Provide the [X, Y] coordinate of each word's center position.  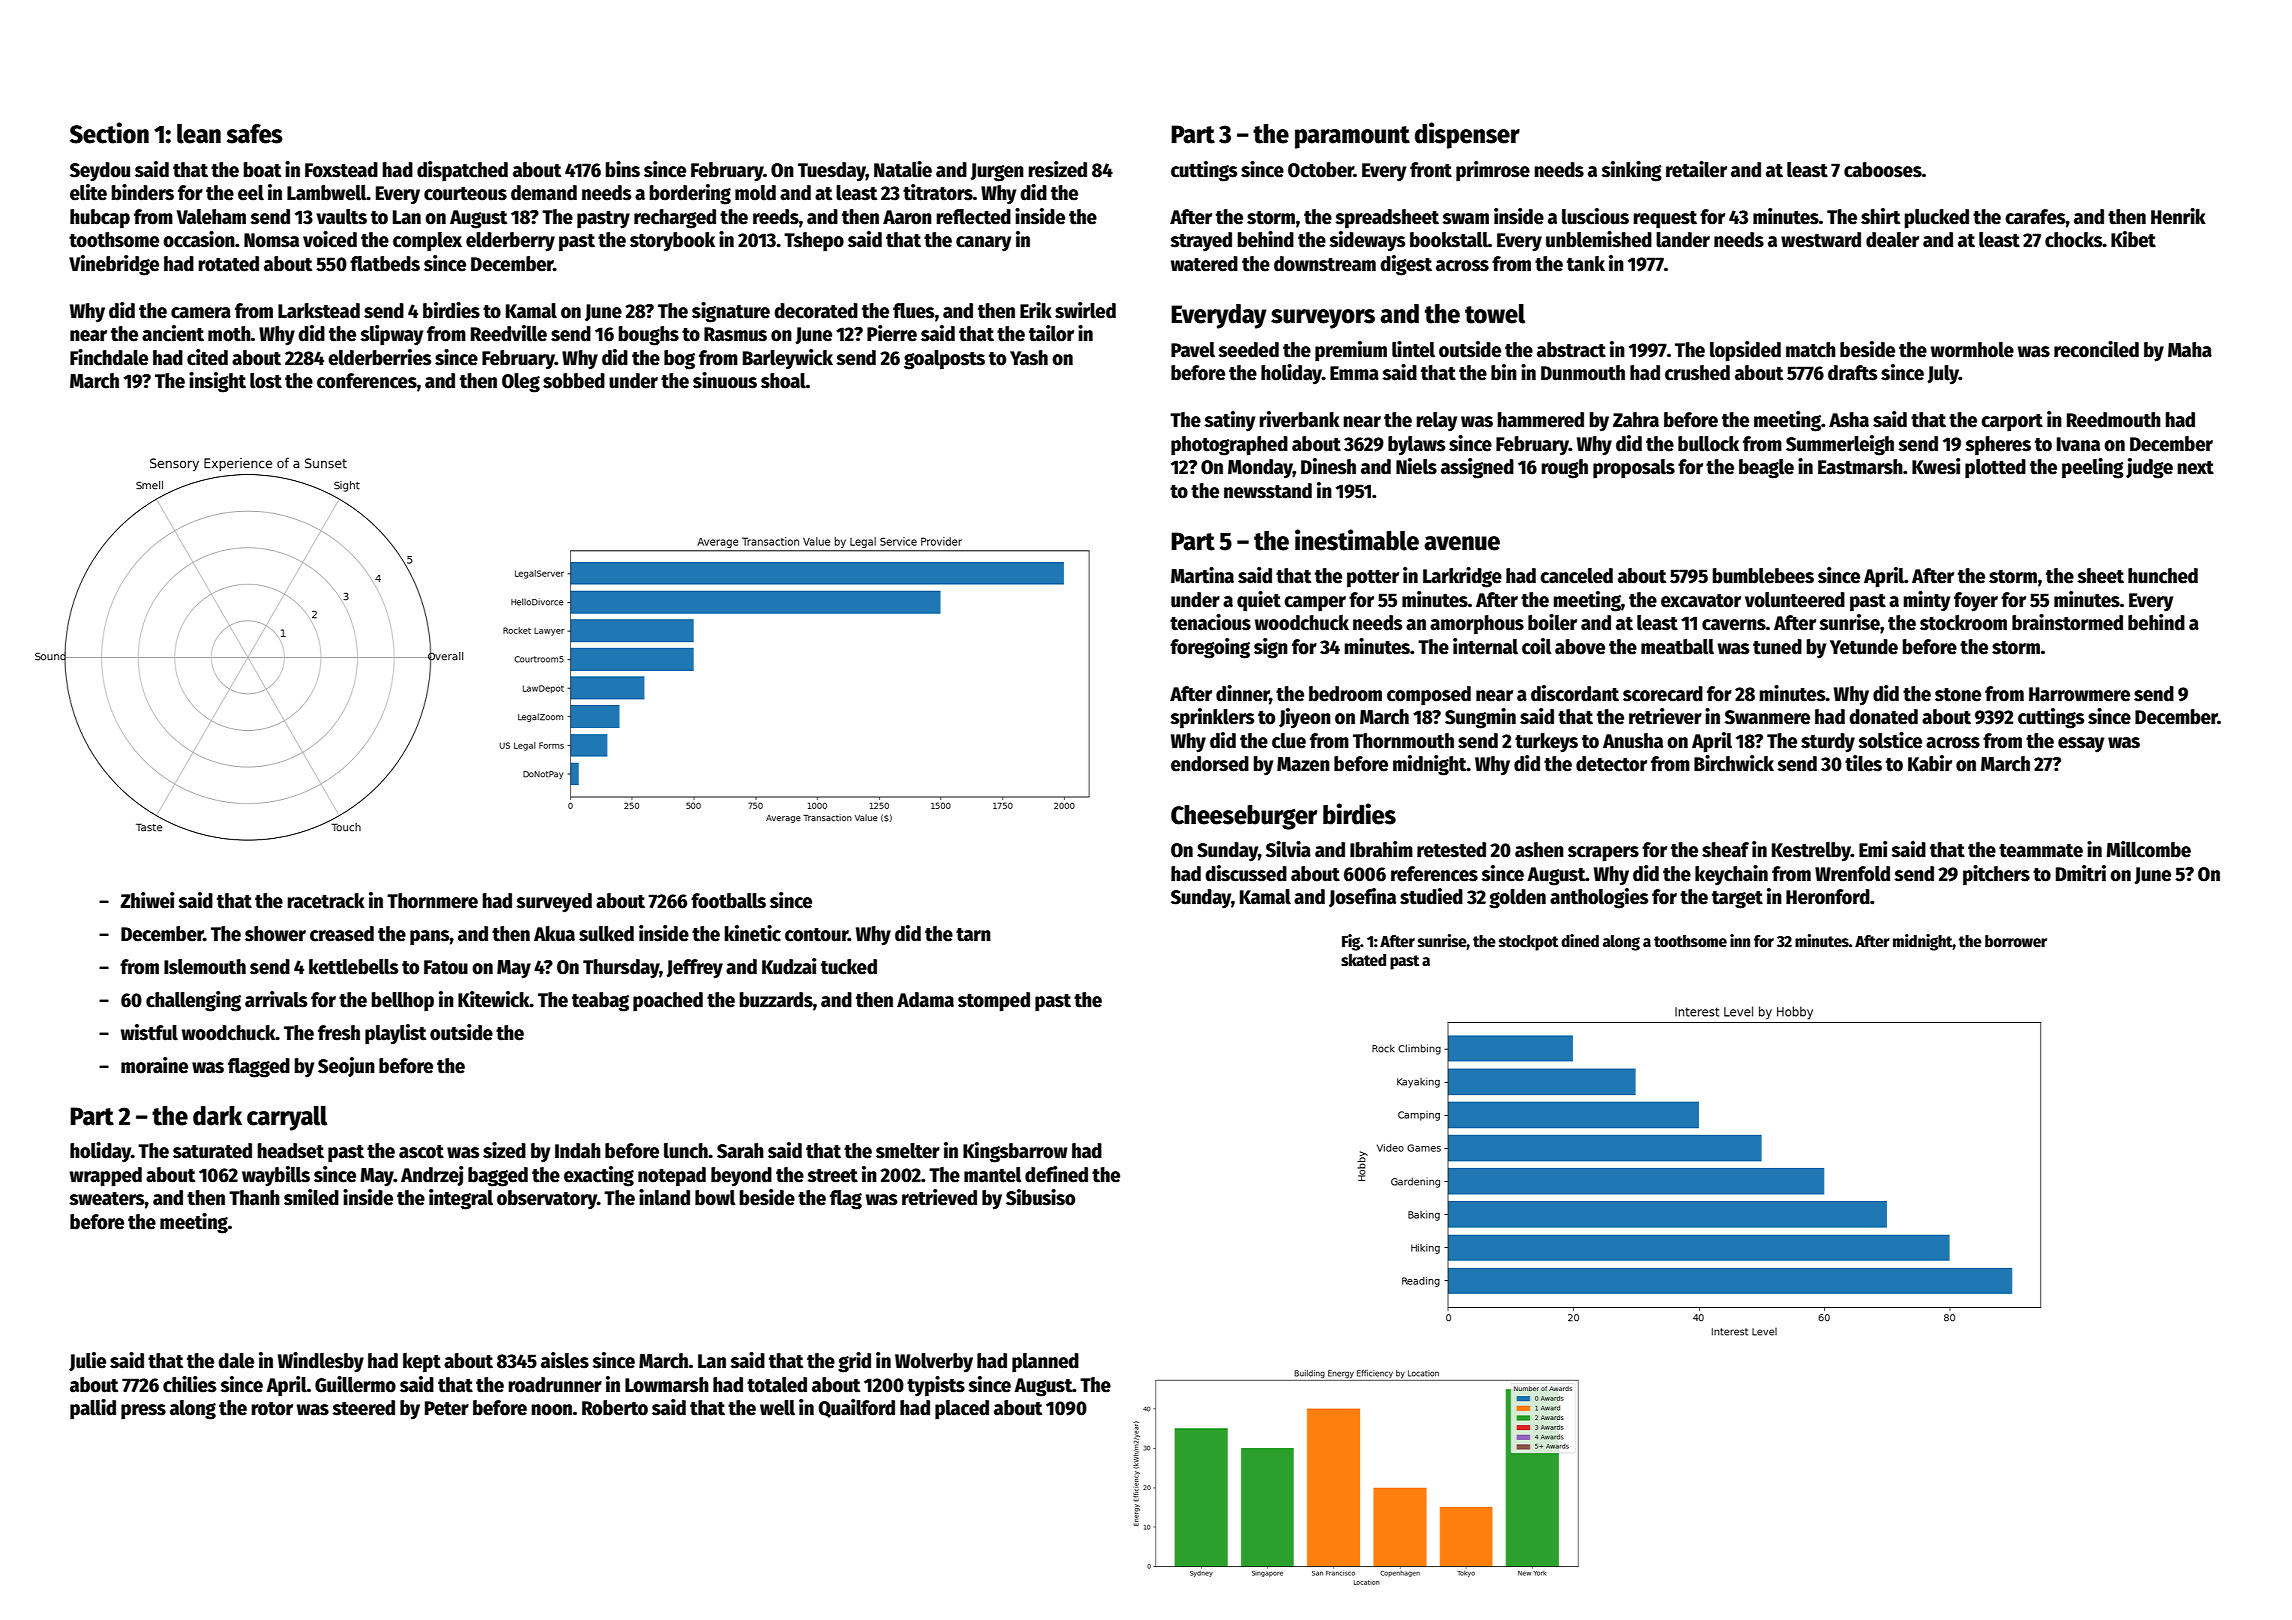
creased [342, 934]
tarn [973, 935]
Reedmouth [2114, 420]
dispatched [462, 171]
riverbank [1299, 419]
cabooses [1883, 170]
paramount [1352, 137]
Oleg [521, 383]
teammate [2041, 851]
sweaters [107, 1199]
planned [1045, 1363]
